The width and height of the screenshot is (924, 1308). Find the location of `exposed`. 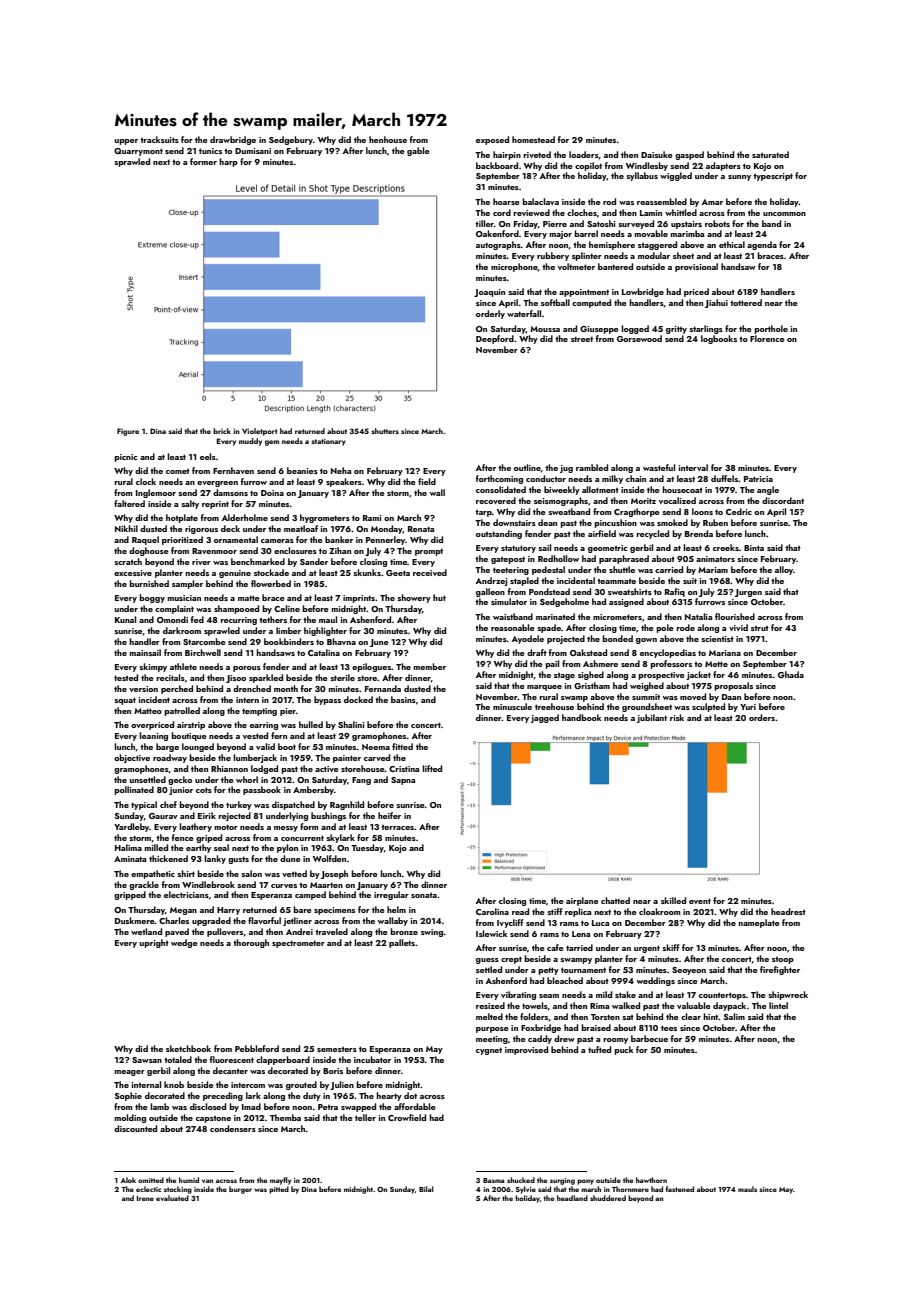

exposed is located at coordinates (492, 140).
